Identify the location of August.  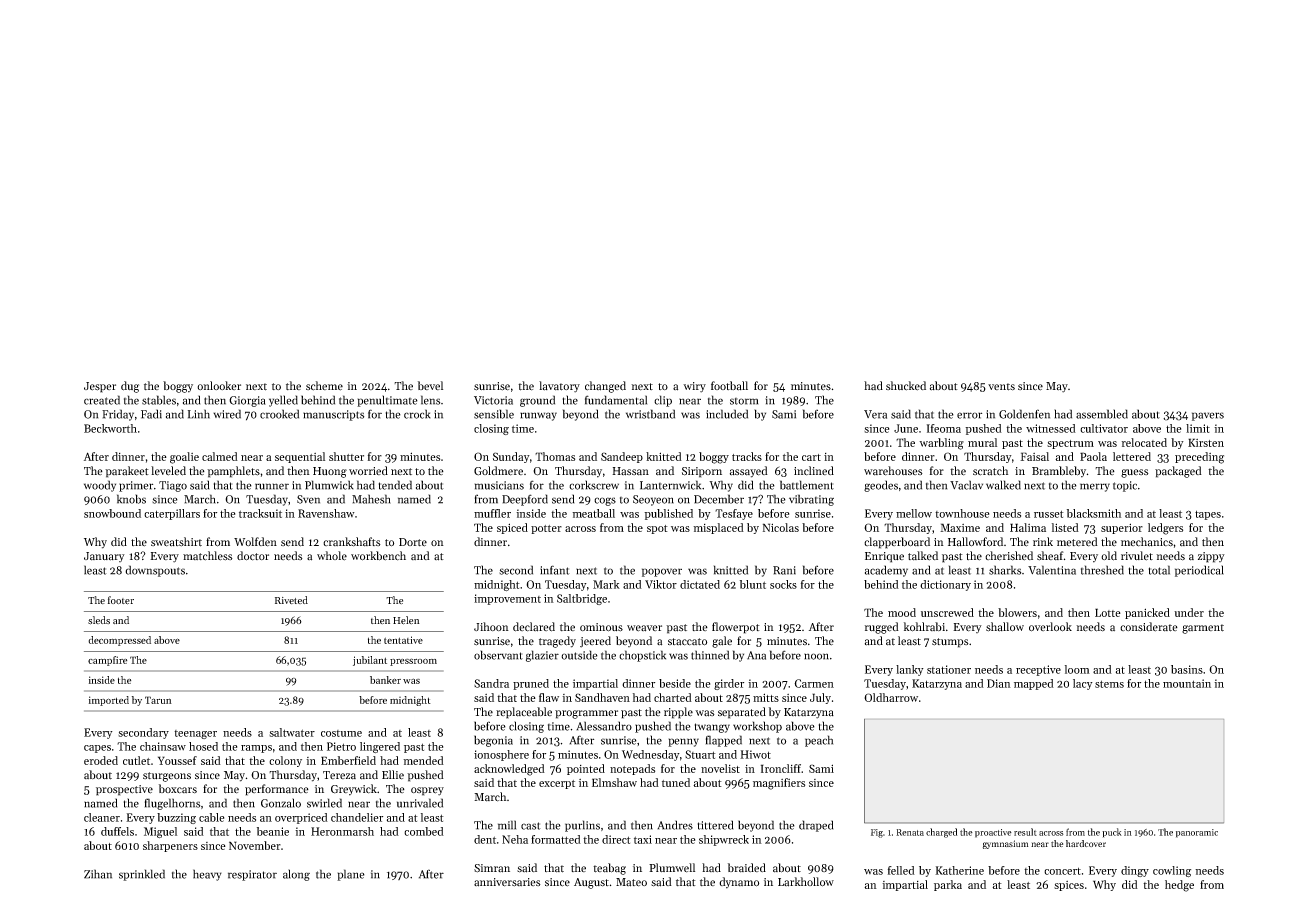
(591, 883).
